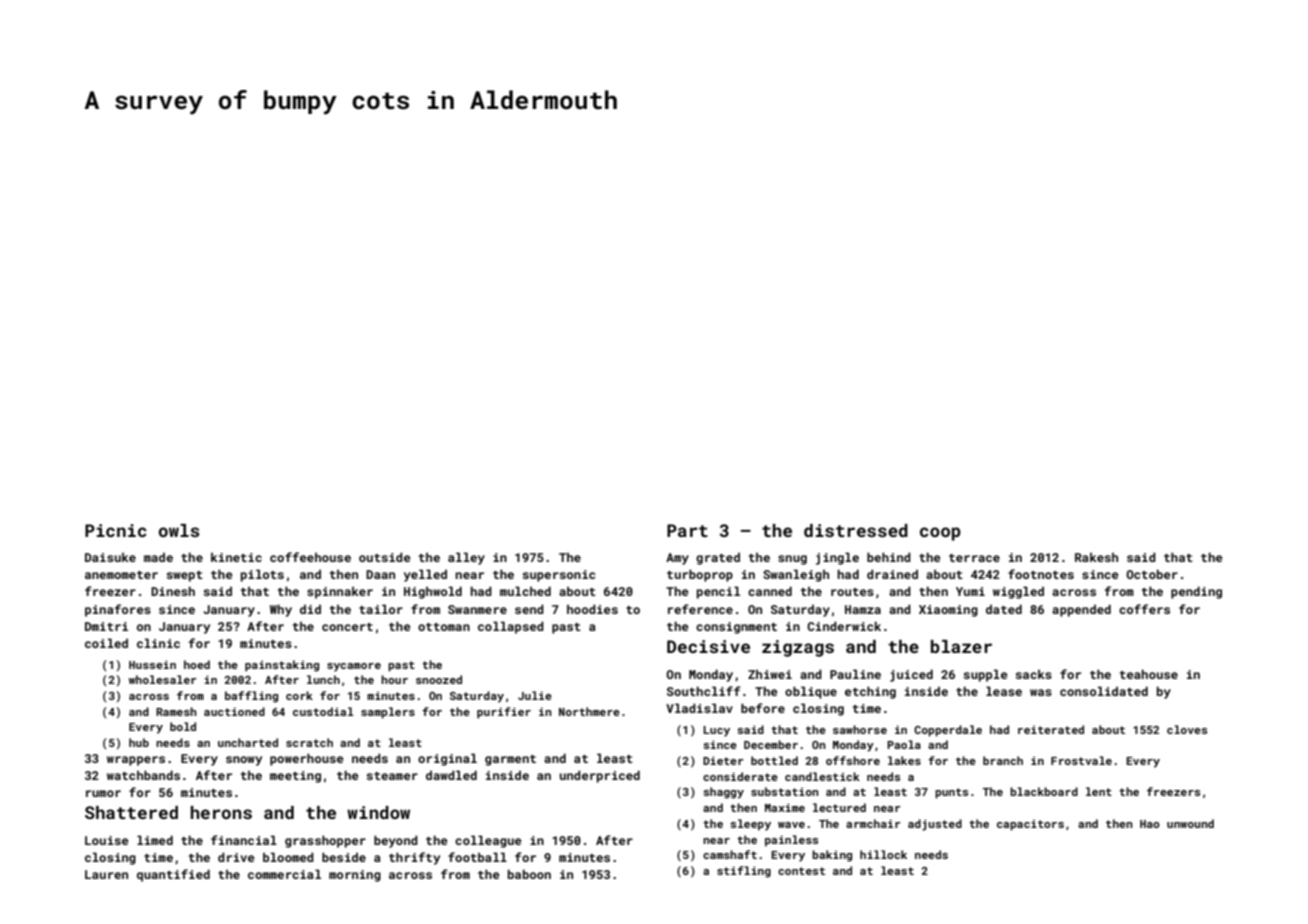 This screenshot has width=1308, height=924. Describe the element at coordinates (288, 857) in the screenshot. I see `bloomed` at that location.
